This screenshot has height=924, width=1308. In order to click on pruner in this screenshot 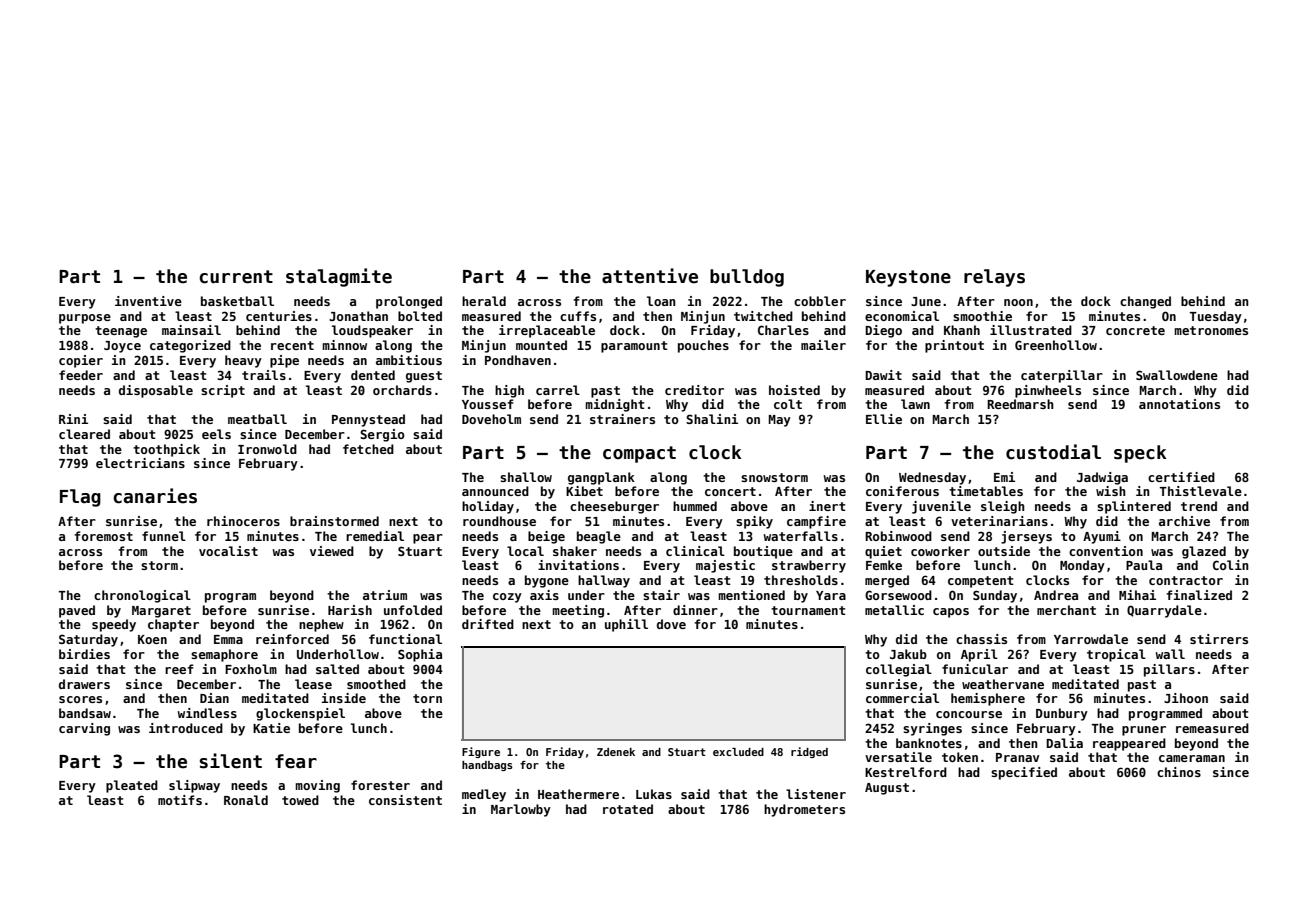, I will do `click(1144, 731)`.
